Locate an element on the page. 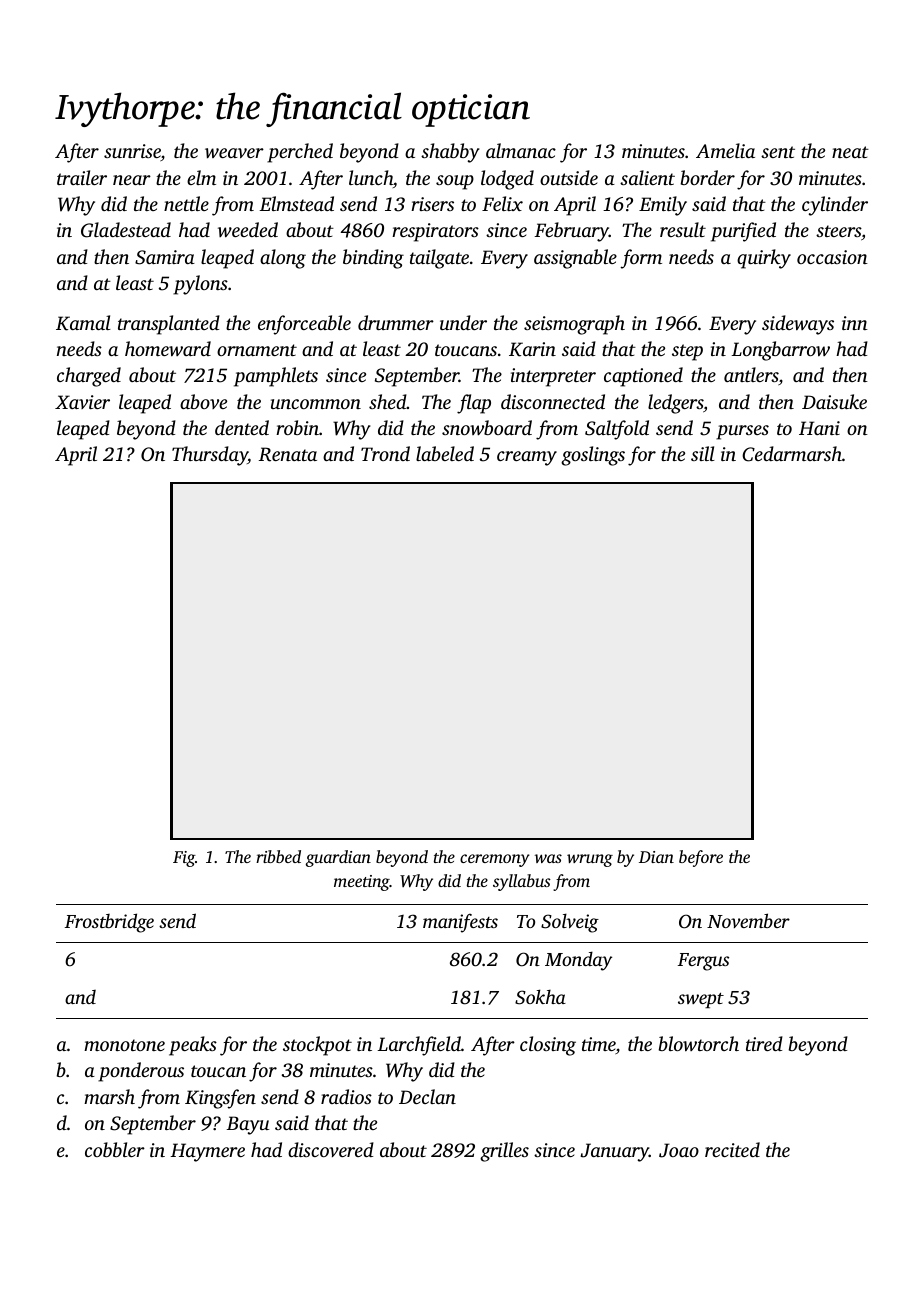 The image size is (924, 1311). Renata is located at coordinates (288, 454).
